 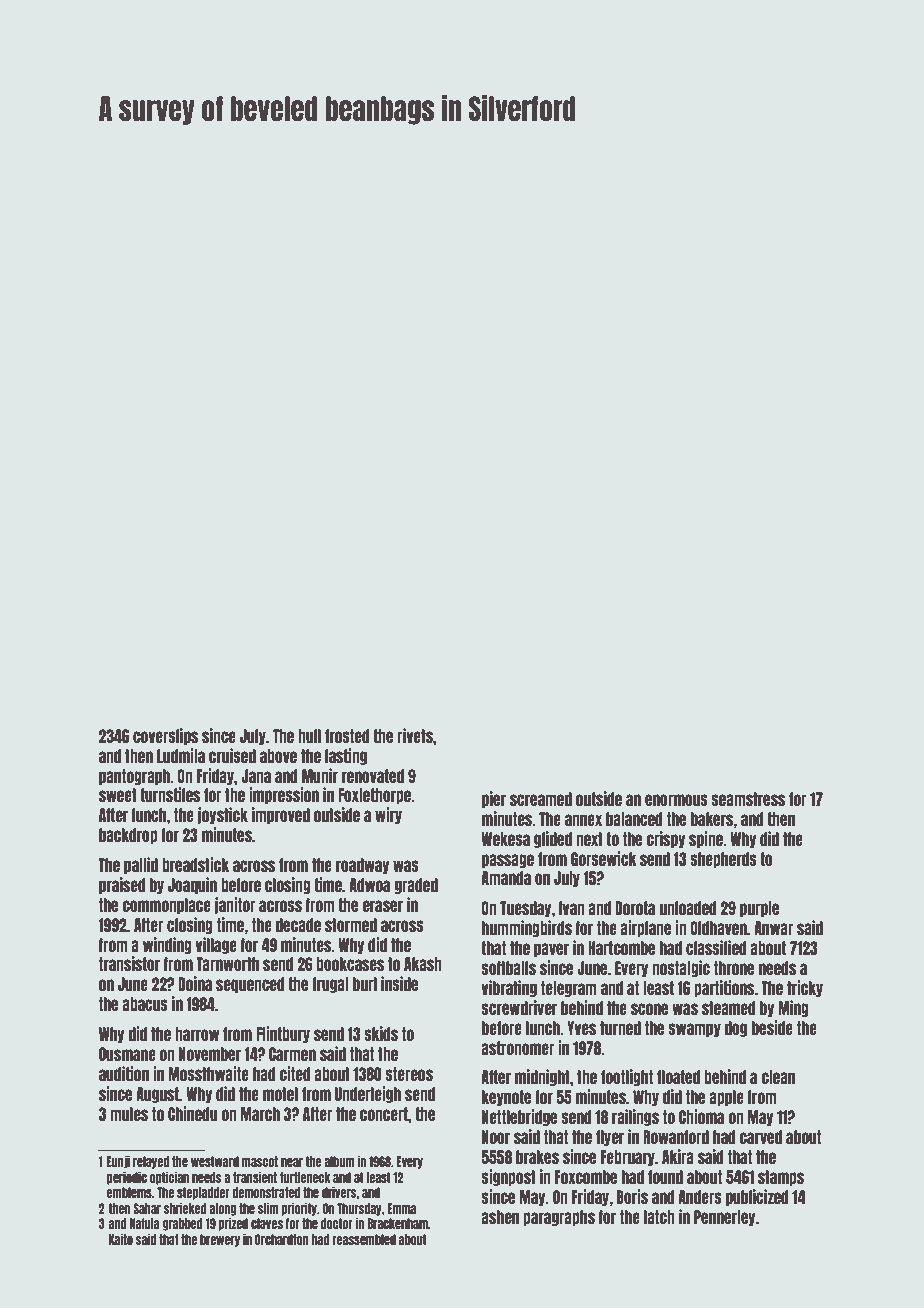 What do you see at coordinates (401, 1208) in the screenshot?
I see `Emma` at bounding box center [401, 1208].
